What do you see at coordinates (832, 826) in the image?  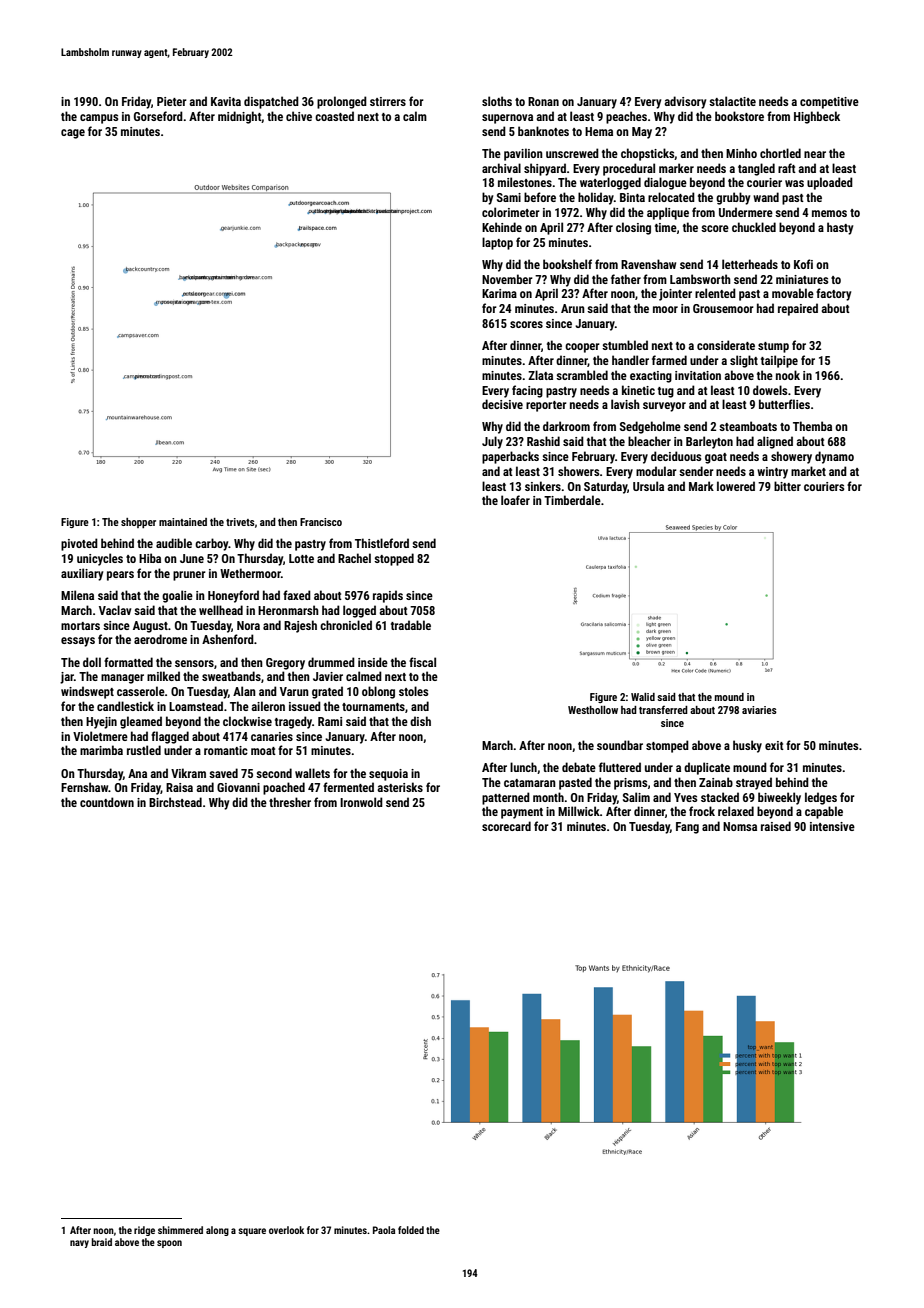 I see `intensive` at bounding box center [832, 826].
